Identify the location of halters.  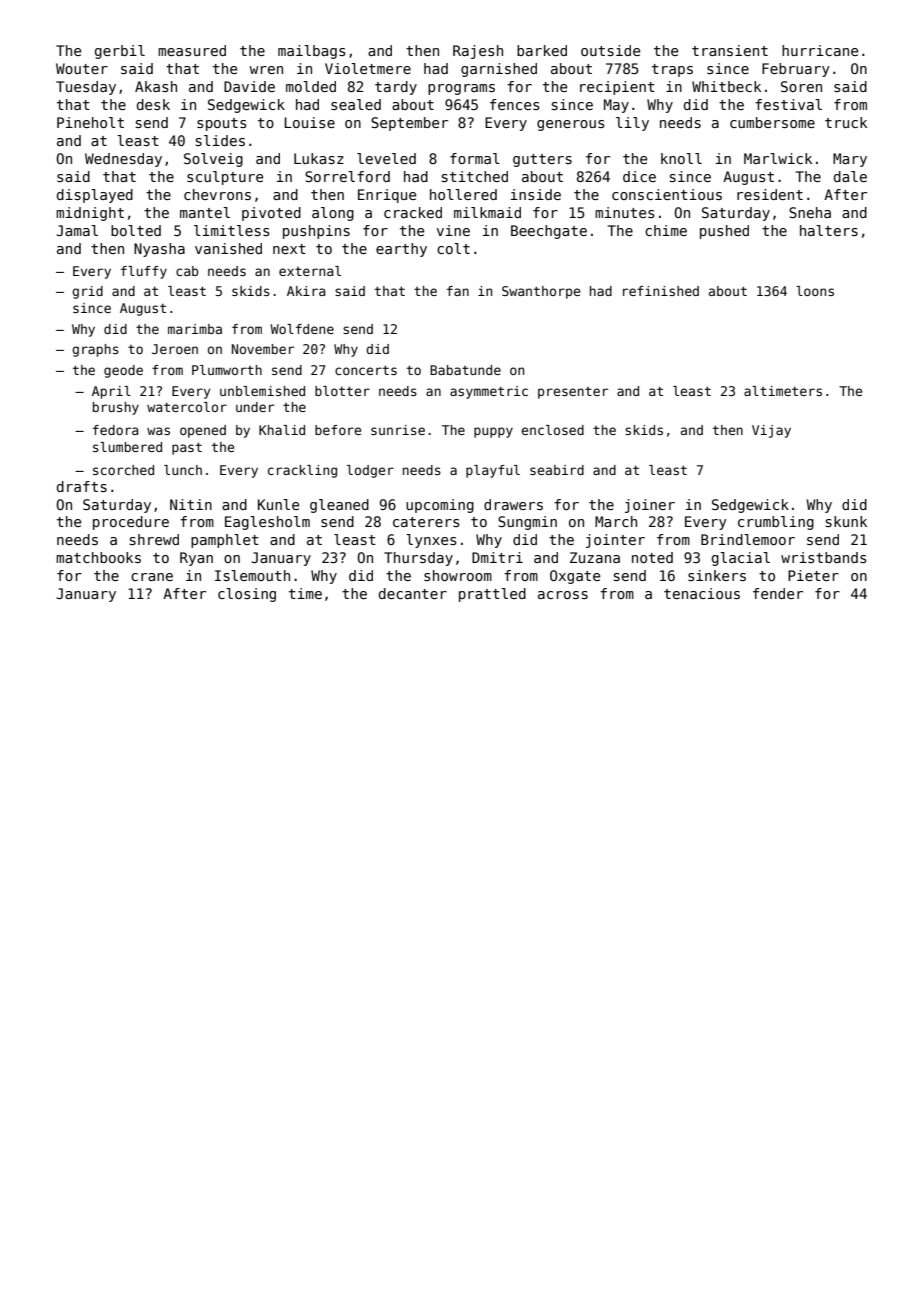
(829, 230).
